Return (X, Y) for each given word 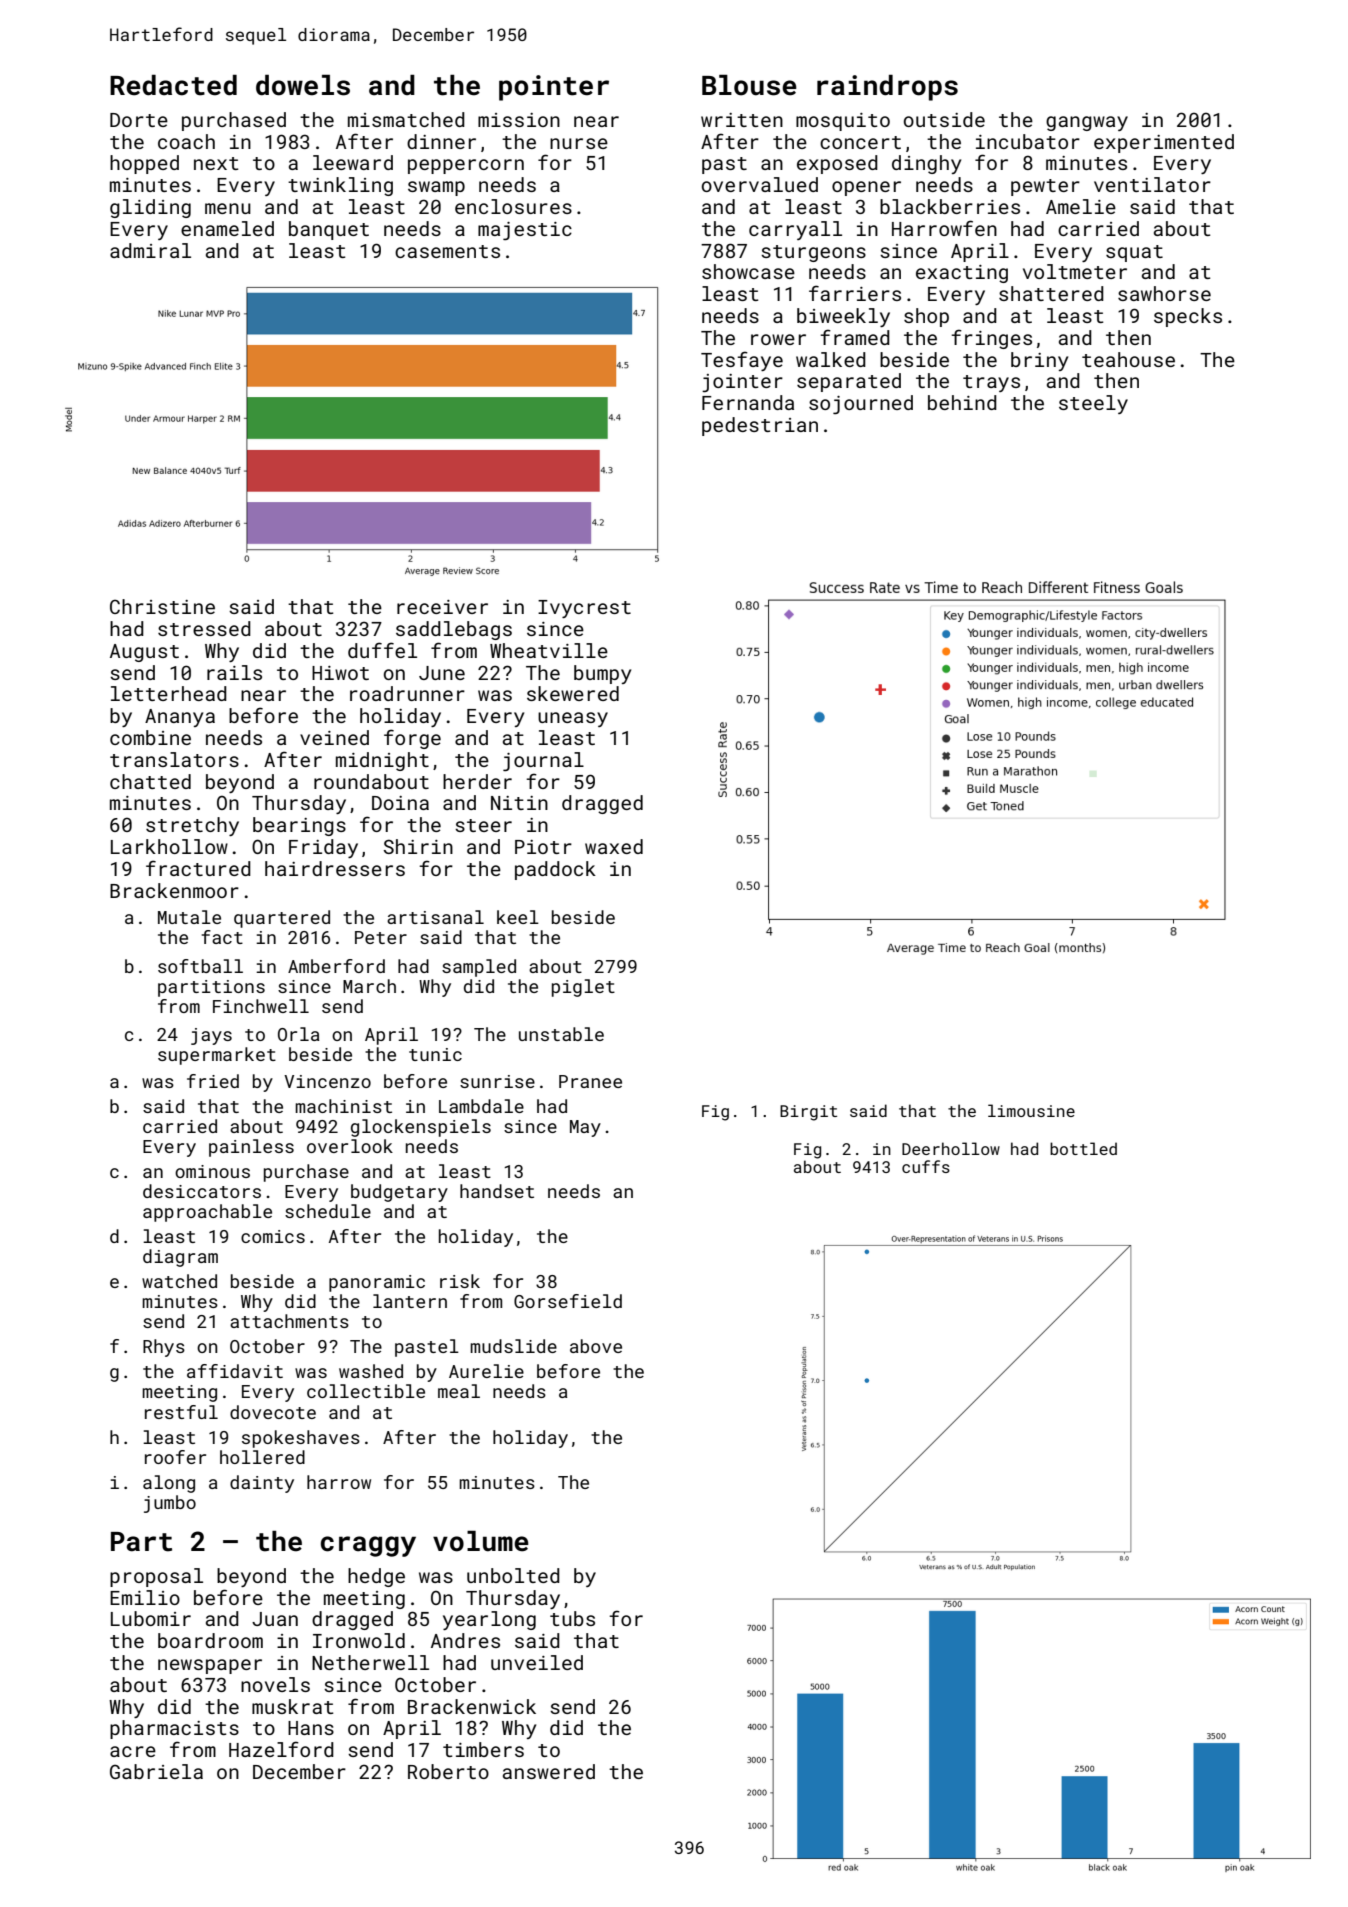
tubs (572, 1618)
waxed (614, 846)
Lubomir (151, 1618)
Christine (162, 606)
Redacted (173, 85)
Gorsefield (568, 1301)
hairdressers (335, 868)
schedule (328, 1211)
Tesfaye (742, 361)
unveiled (537, 1662)
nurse (579, 143)
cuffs (926, 1166)
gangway (1087, 123)
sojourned (861, 404)
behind (962, 402)
